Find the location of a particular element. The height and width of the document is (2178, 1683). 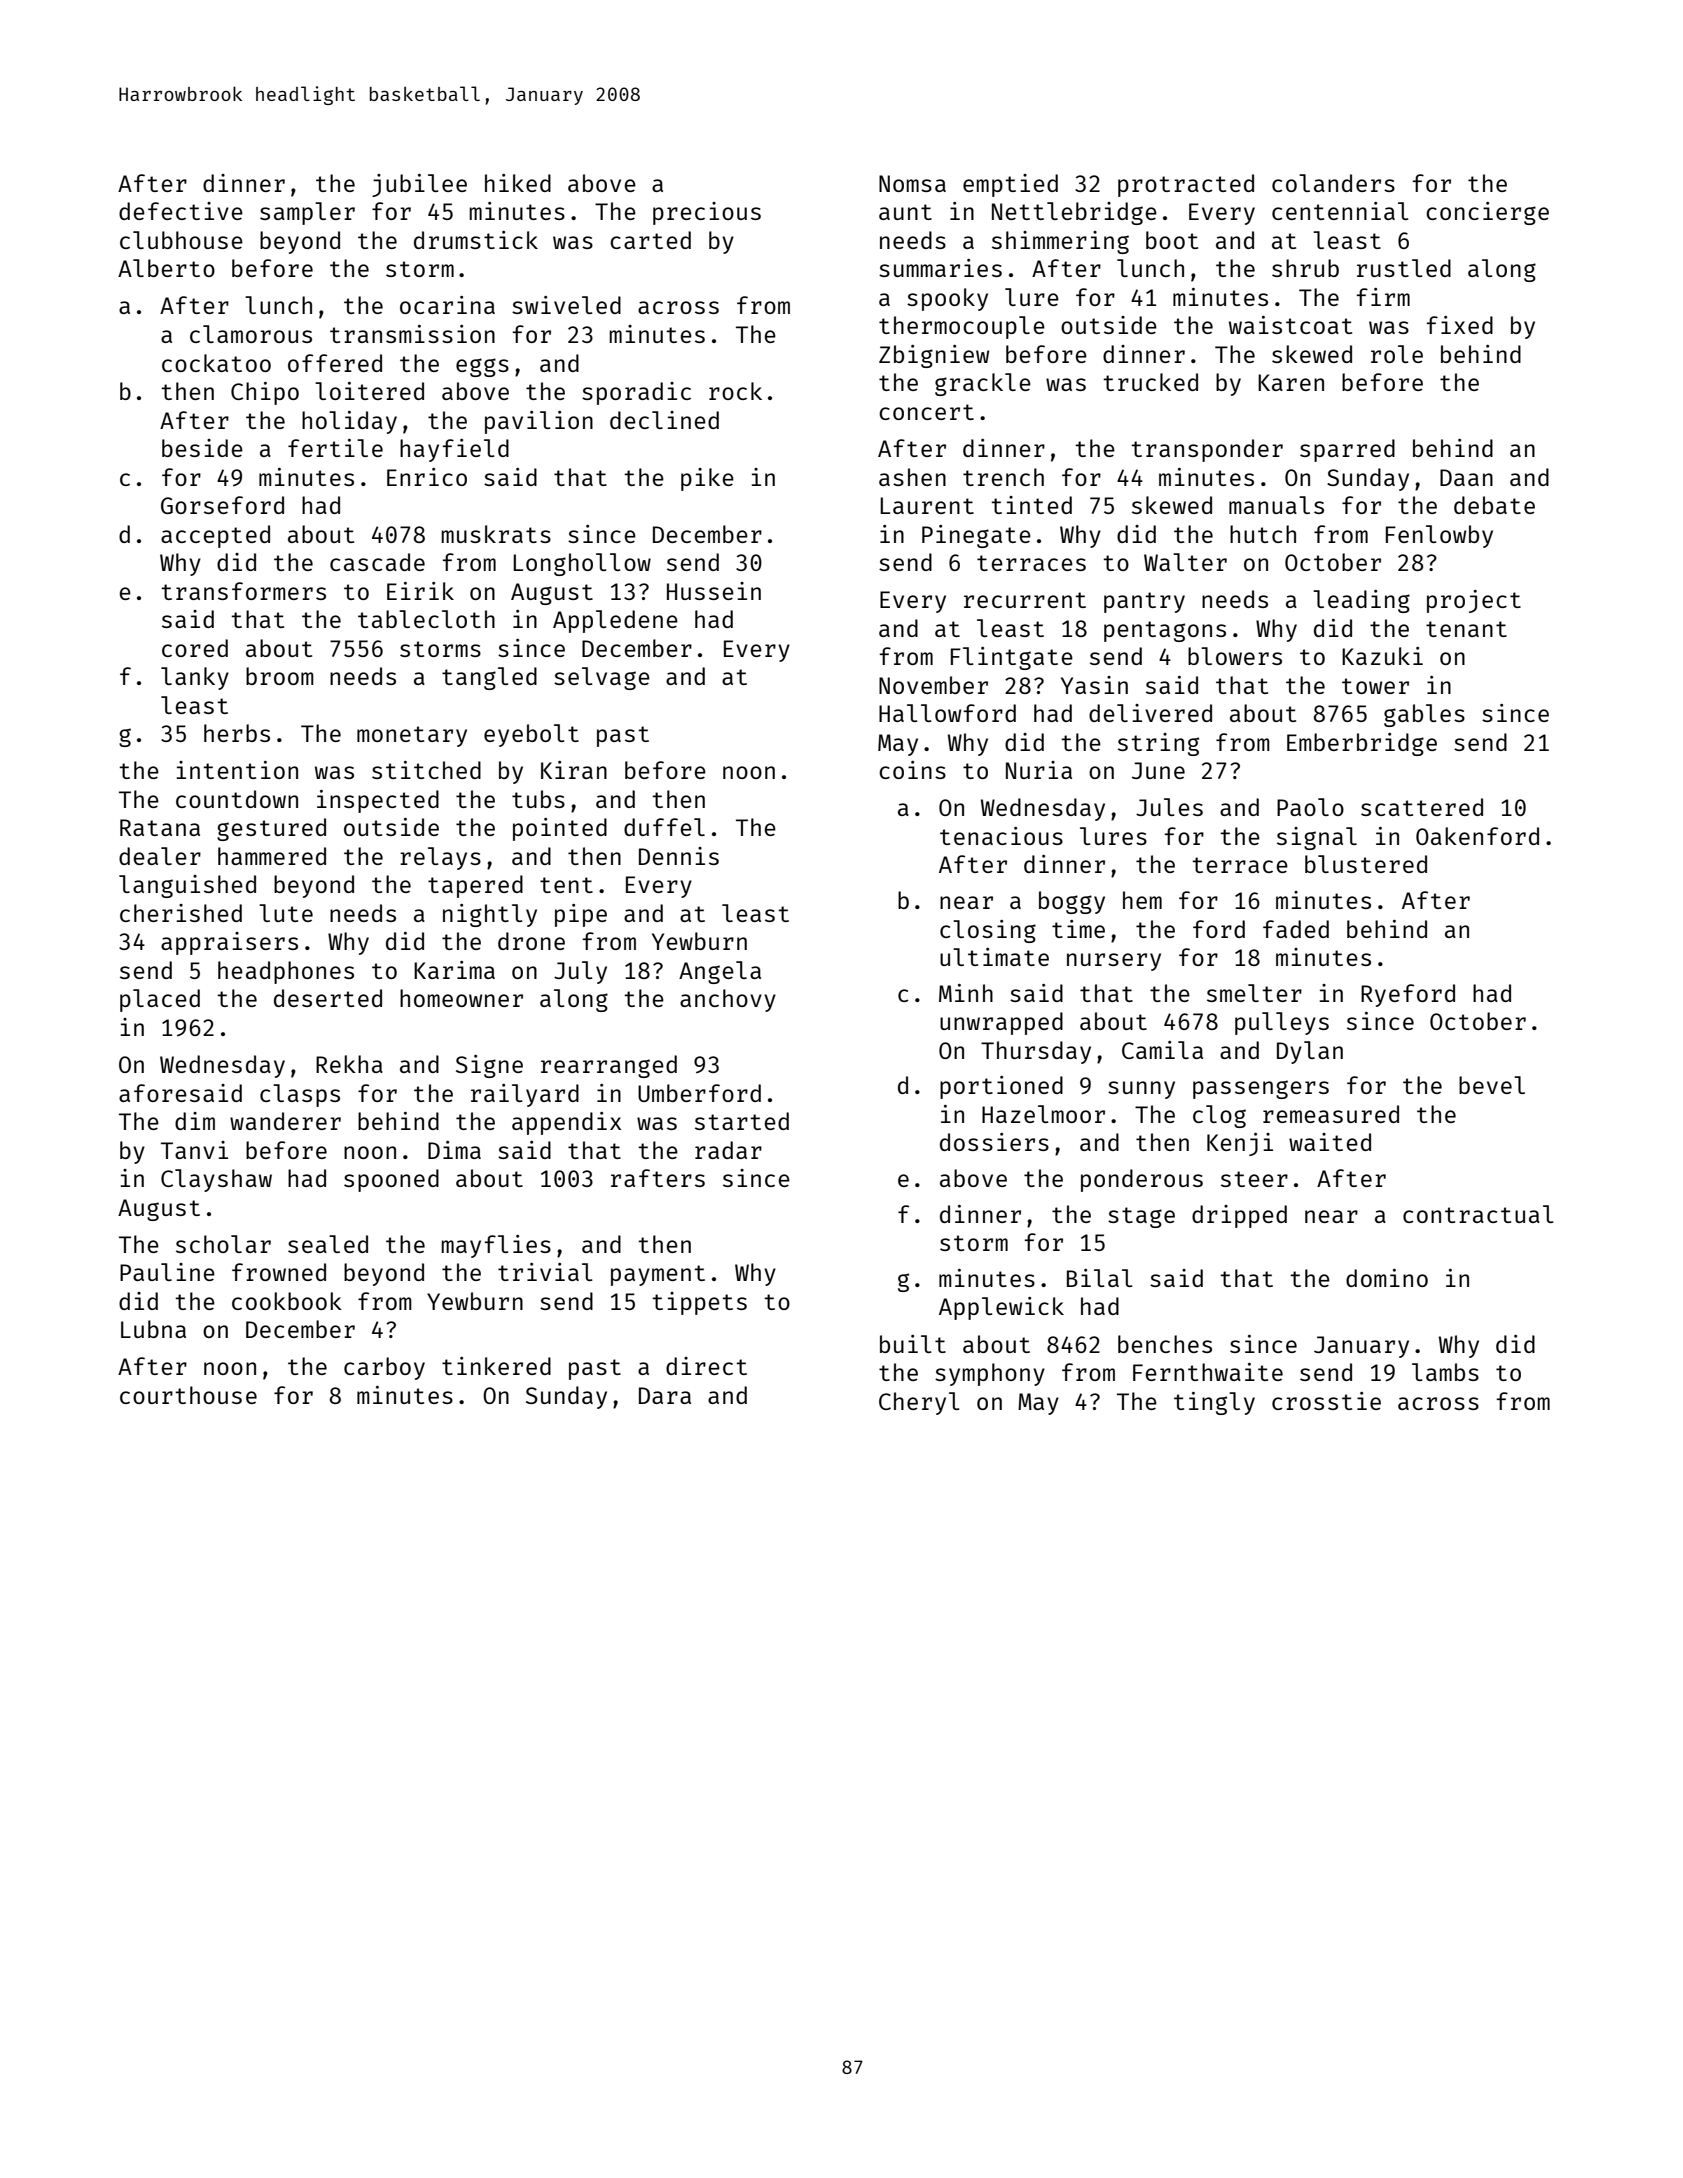

crosstie is located at coordinates (1326, 1401).
